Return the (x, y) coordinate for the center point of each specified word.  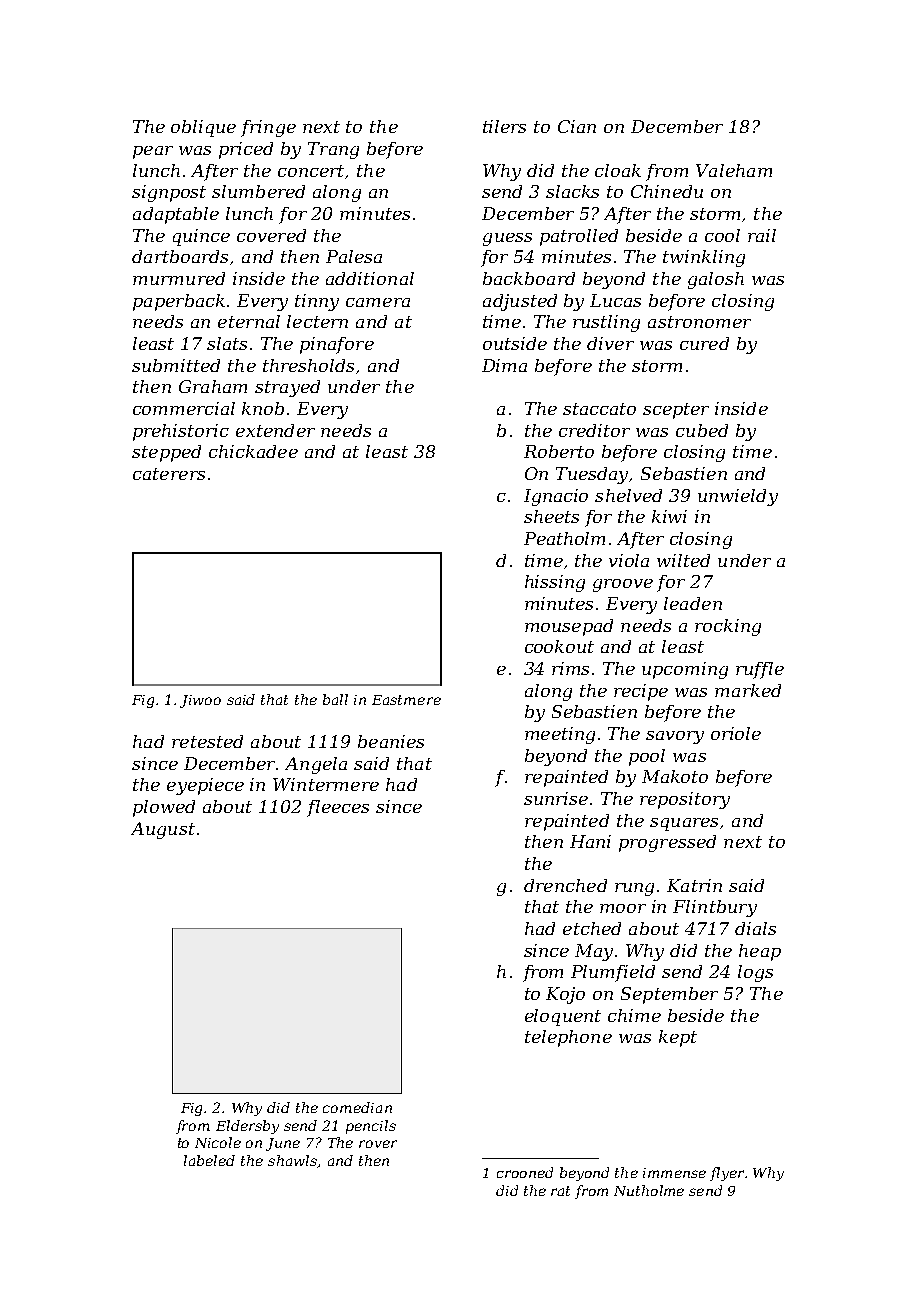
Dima (504, 365)
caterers (169, 474)
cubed (702, 430)
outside (515, 343)
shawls (292, 1160)
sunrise (556, 798)
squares (684, 824)
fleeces (338, 808)
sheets (551, 516)
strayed (287, 388)
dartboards (180, 256)
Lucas (615, 300)
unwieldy (738, 497)
